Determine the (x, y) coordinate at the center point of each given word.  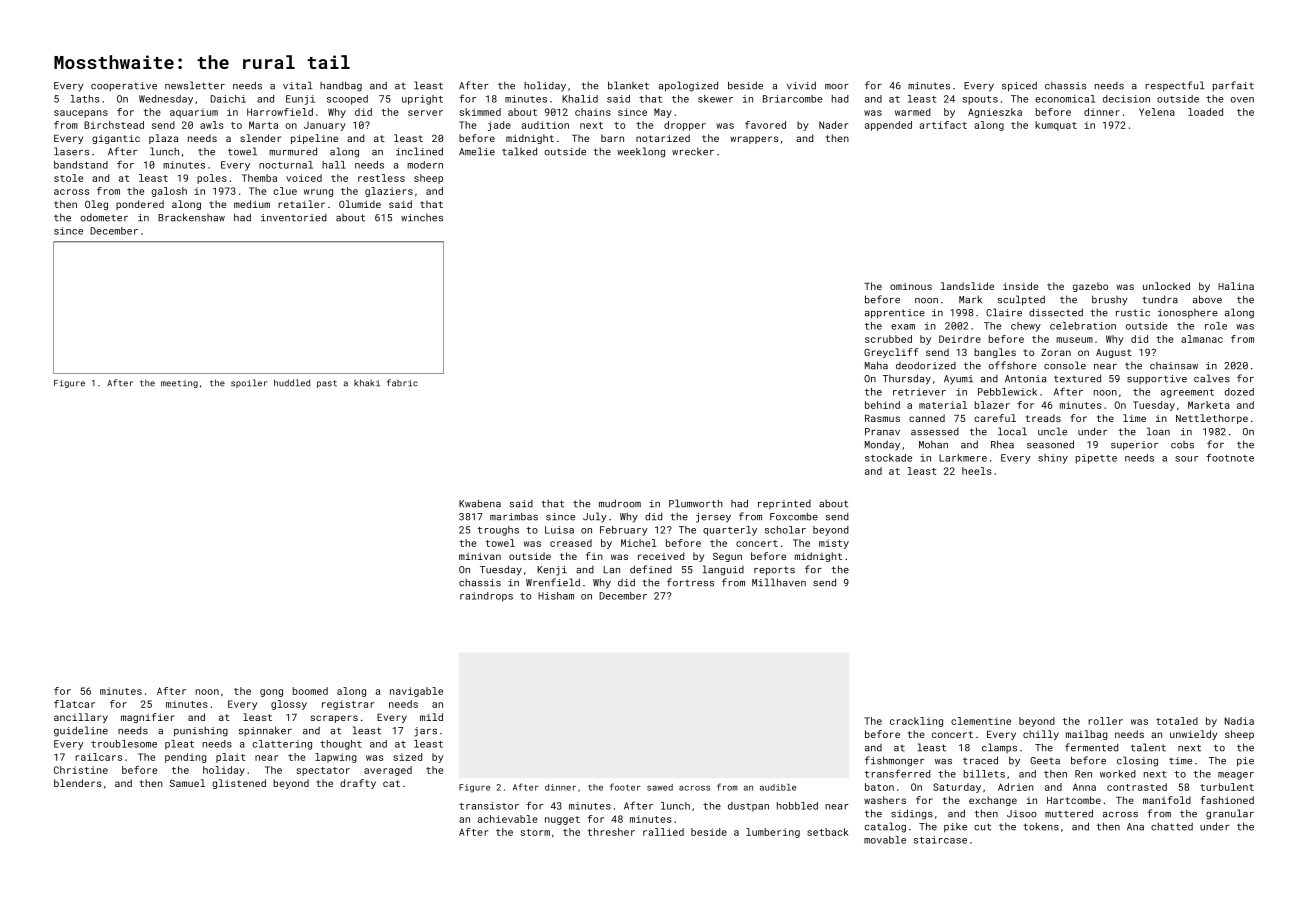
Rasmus (882, 418)
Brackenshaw (191, 217)
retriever (919, 392)
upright (422, 100)
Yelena (1157, 112)
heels (977, 471)
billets (984, 774)
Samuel (187, 783)
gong (271, 693)
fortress (690, 582)
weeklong (641, 152)
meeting (179, 384)
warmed (913, 112)
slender (260, 138)
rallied (663, 832)
